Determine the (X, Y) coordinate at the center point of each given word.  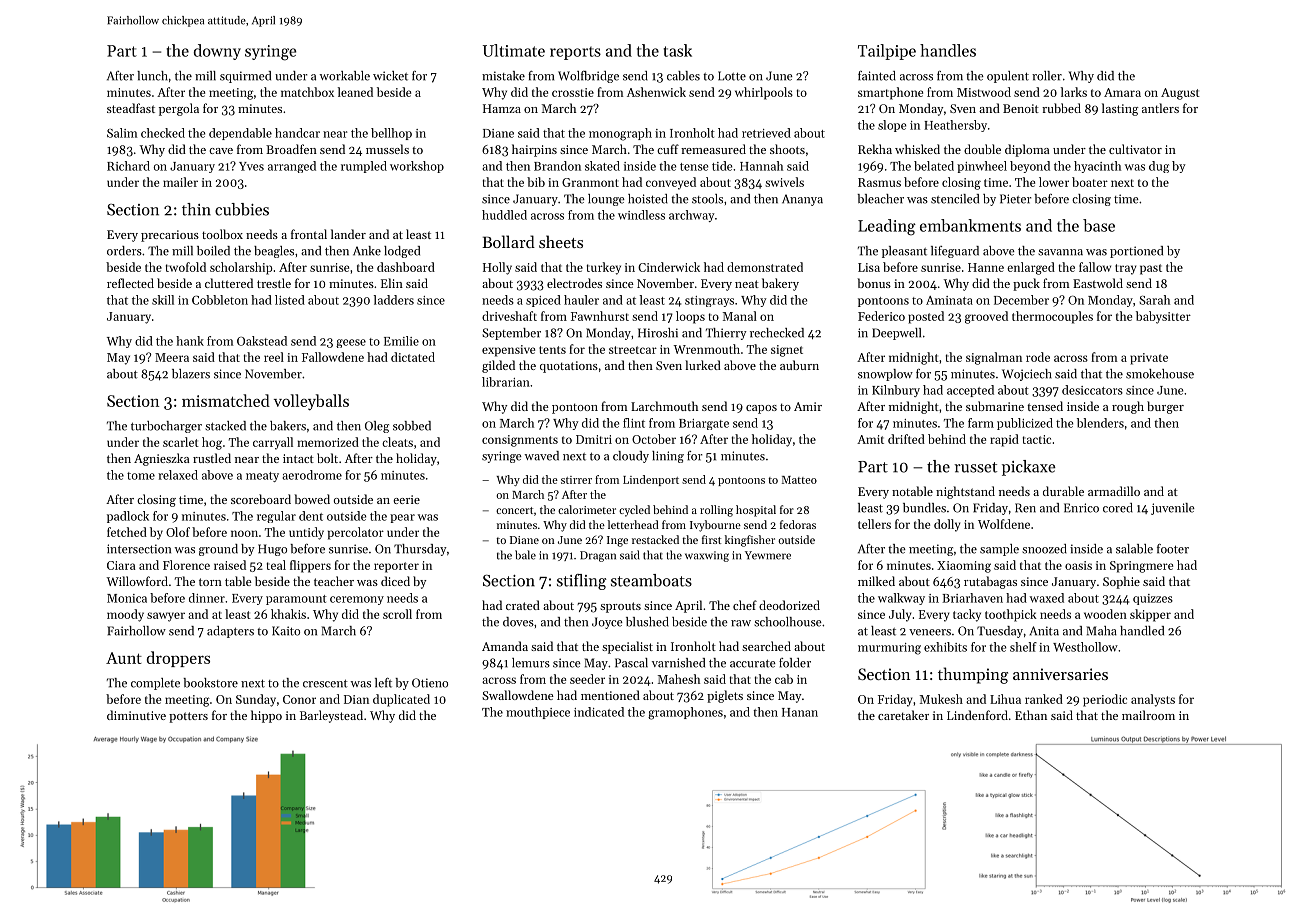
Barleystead (331, 716)
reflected (130, 283)
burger (1165, 407)
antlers (1160, 108)
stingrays (709, 301)
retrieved (766, 133)
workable (344, 76)
